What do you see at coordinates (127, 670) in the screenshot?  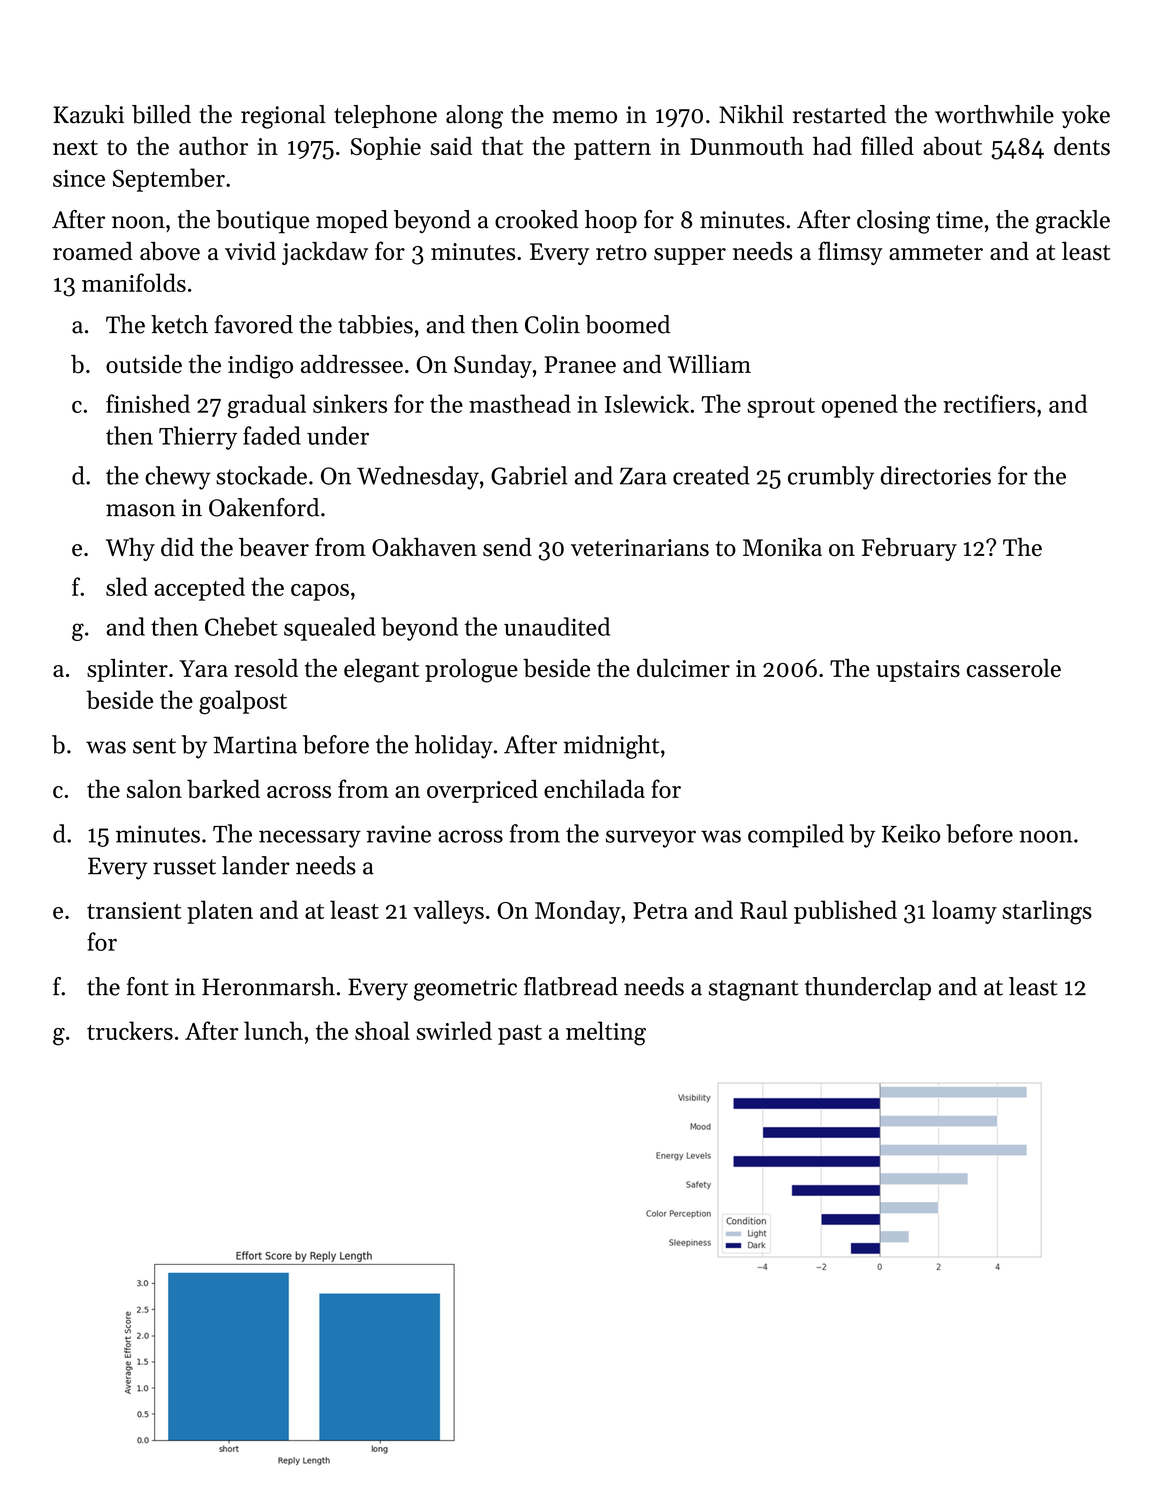 I see `splinter` at bounding box center [127, 670].
